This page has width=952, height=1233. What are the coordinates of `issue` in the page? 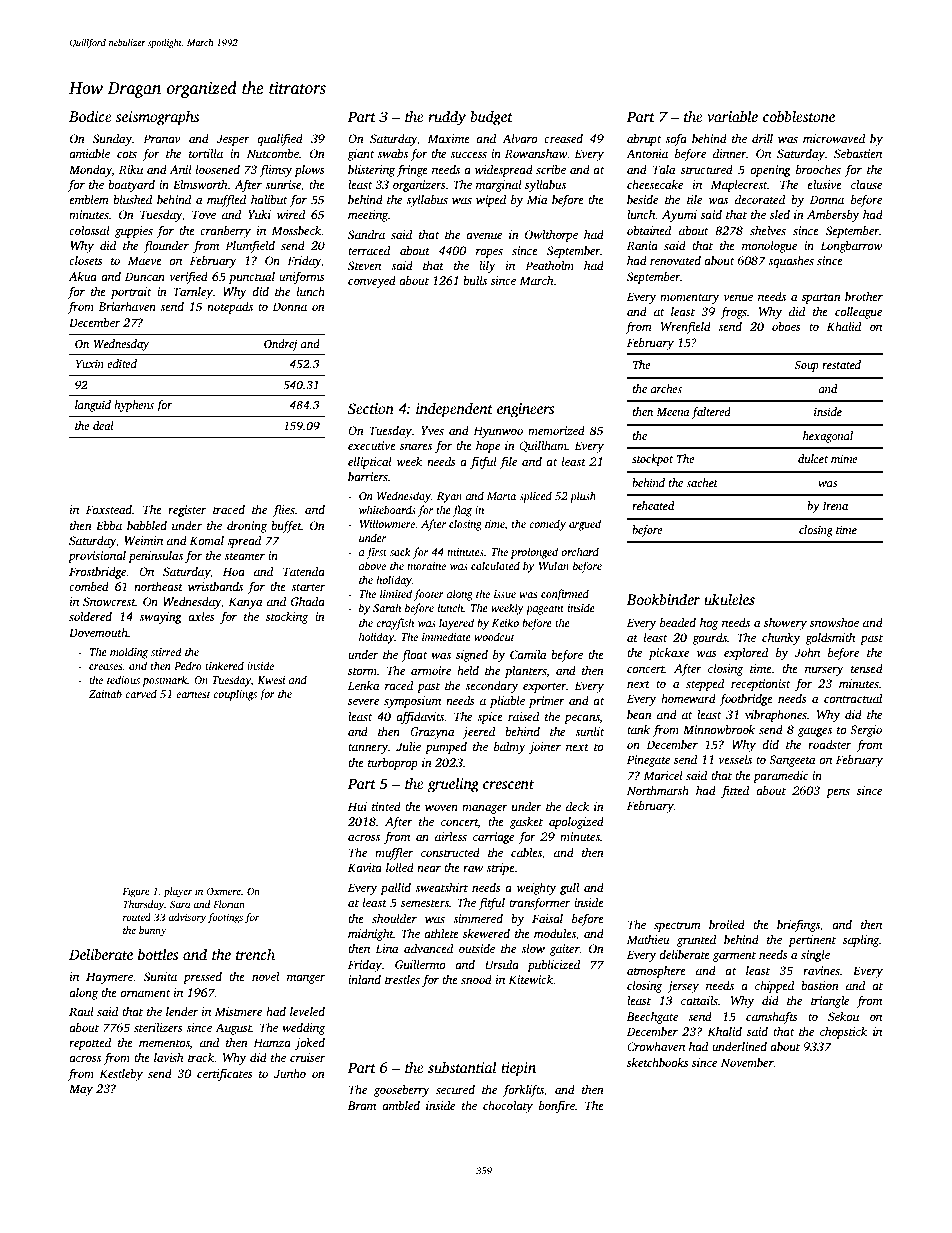 It's located at (505, 594).
